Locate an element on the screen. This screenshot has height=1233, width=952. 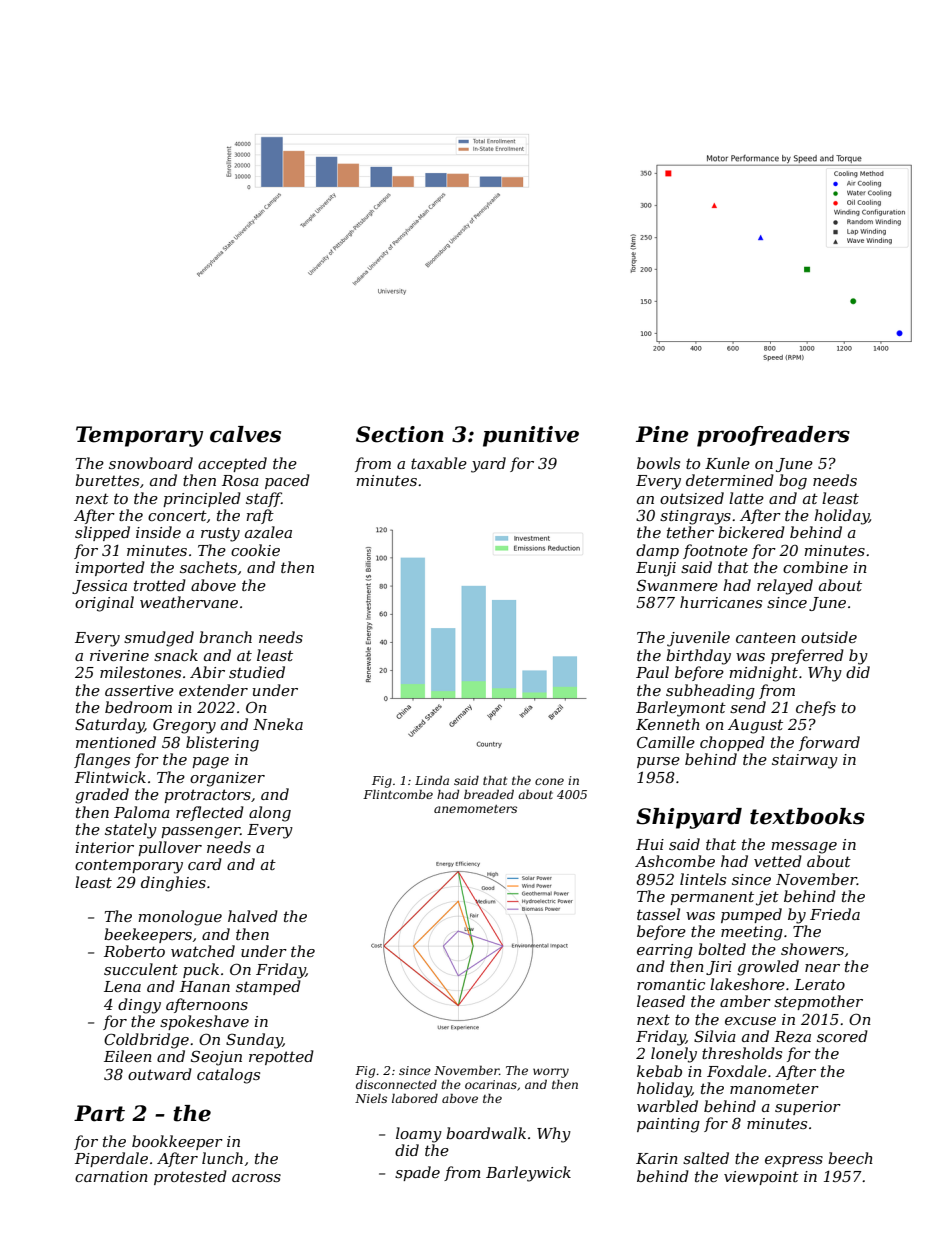
proofreaders is located at coordinates (773, 436).
